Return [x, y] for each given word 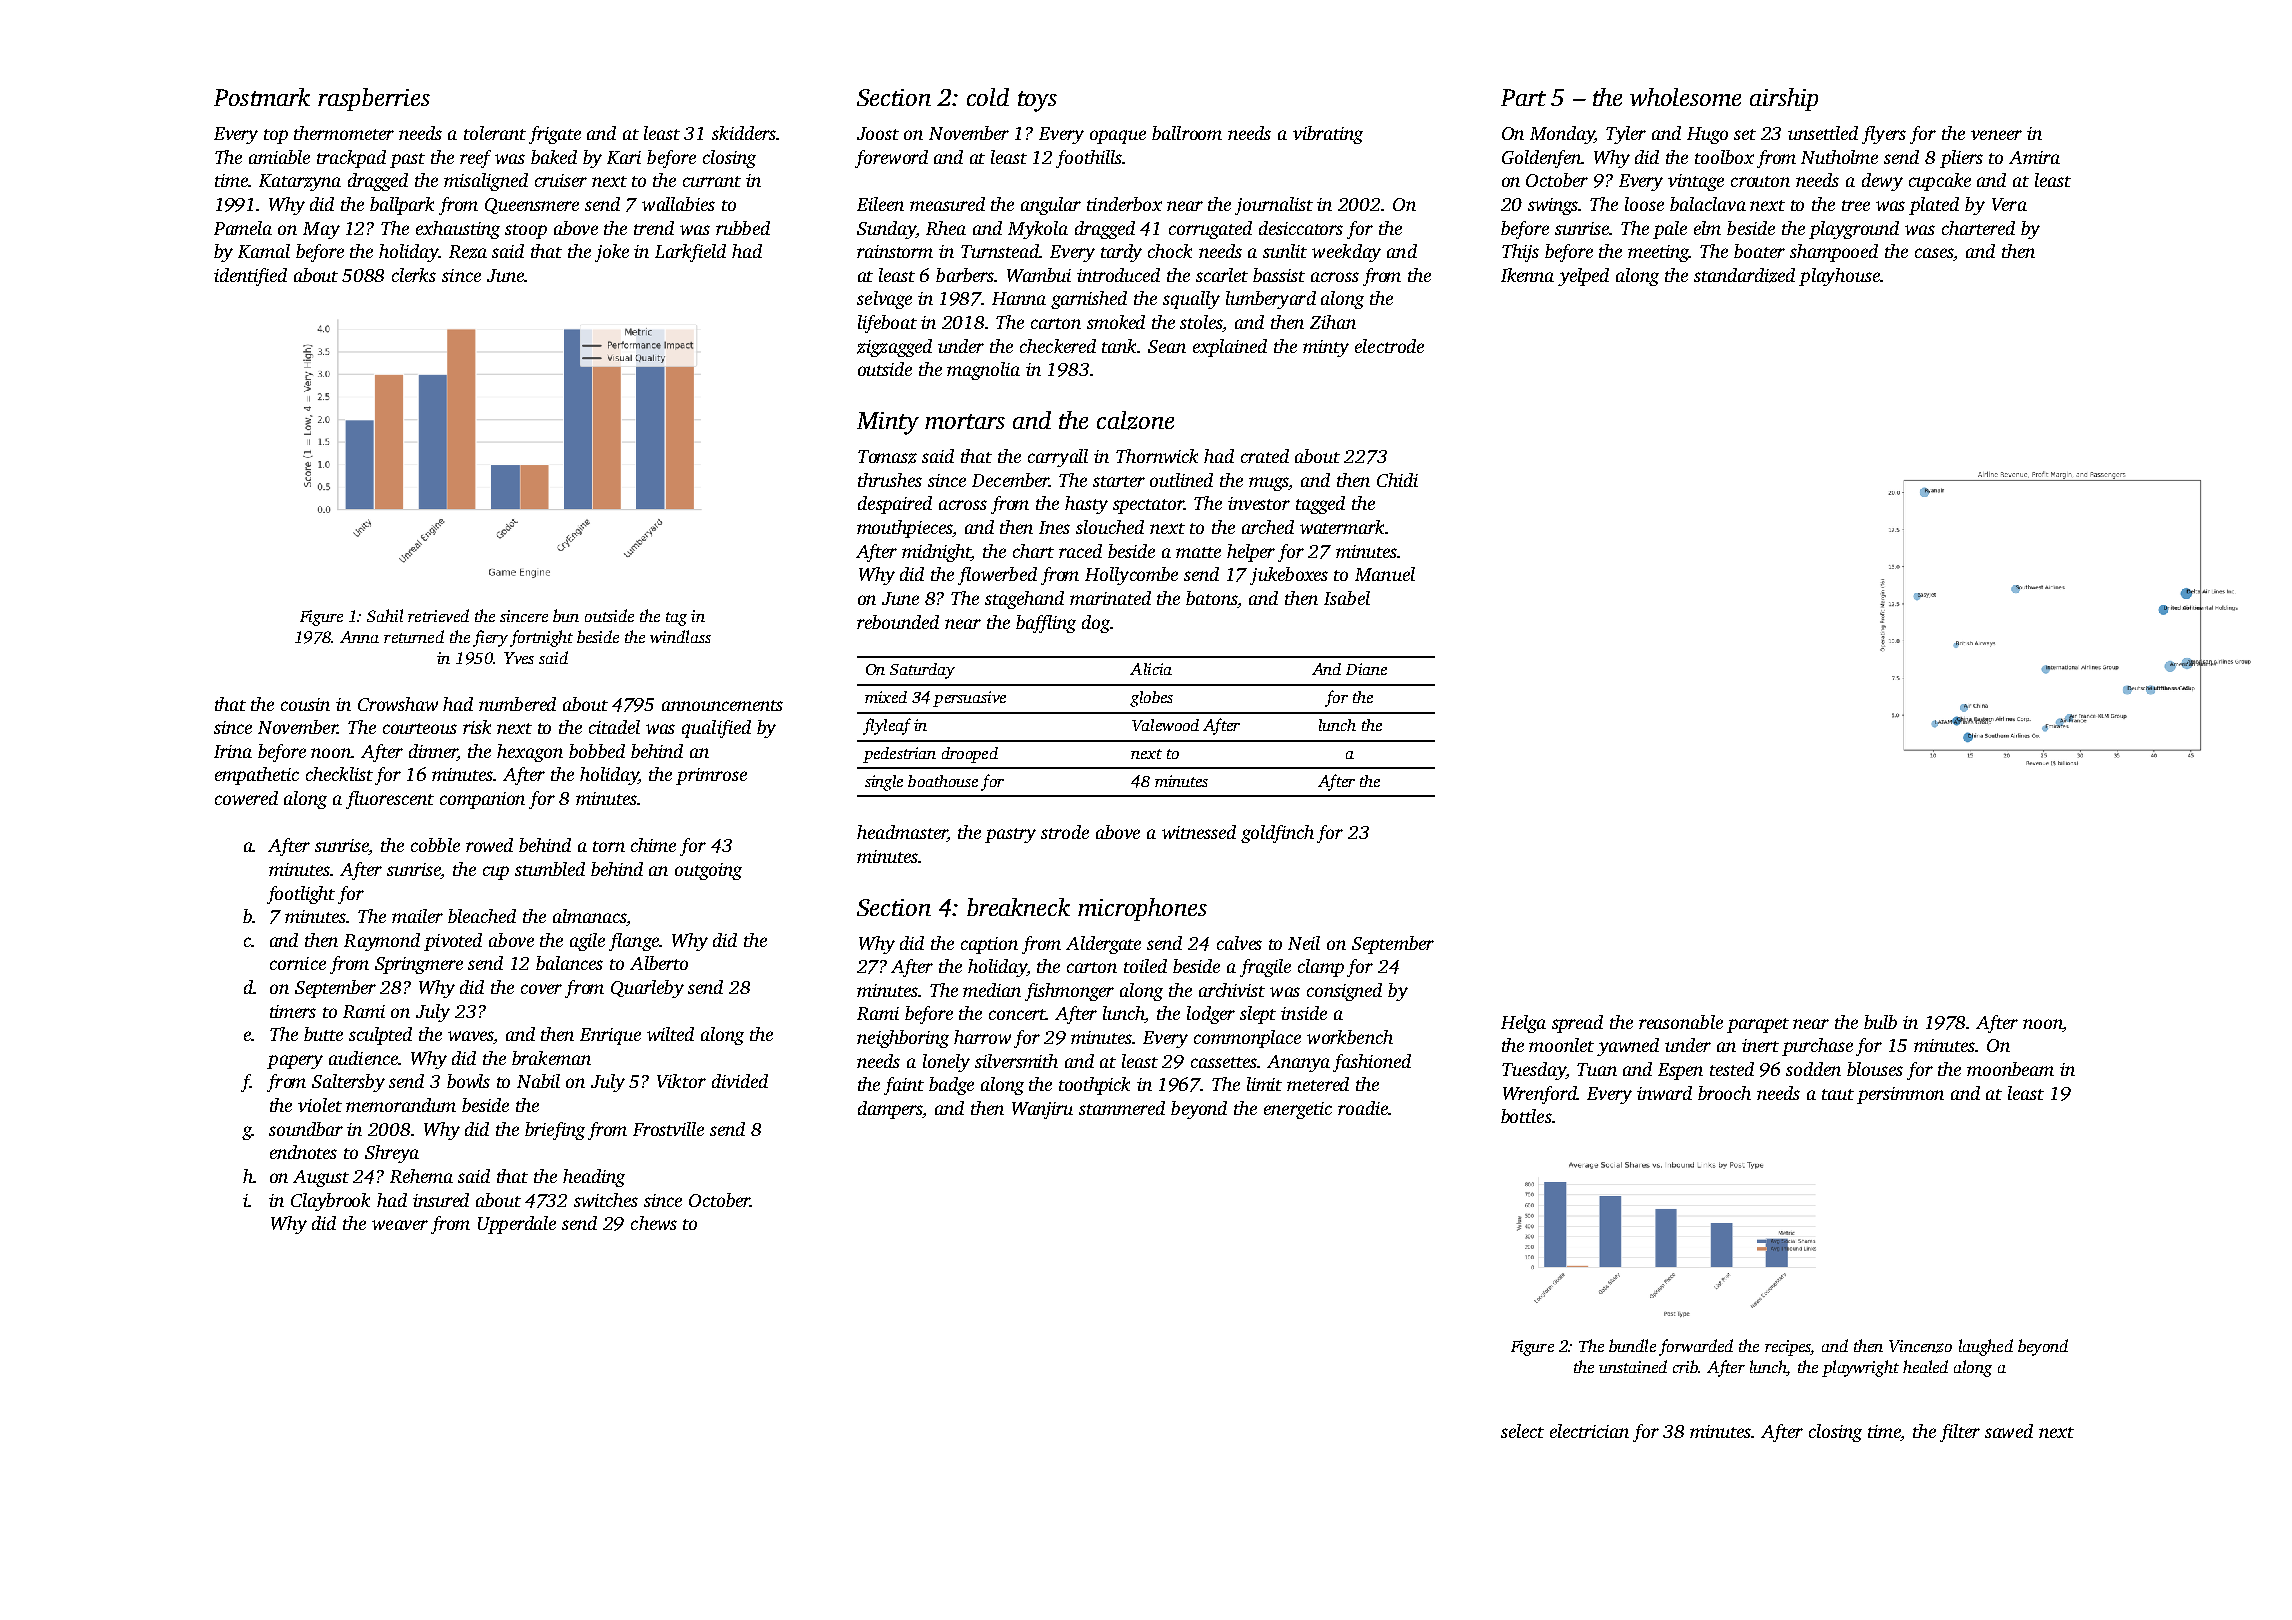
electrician [1589, 1431]
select [1522, 1431]
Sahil [385, 615]
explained [1230, 348]
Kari [624, 157]
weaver [400, 1225]
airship [1784, 99]
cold [988, 97]
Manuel [1385, 574]
